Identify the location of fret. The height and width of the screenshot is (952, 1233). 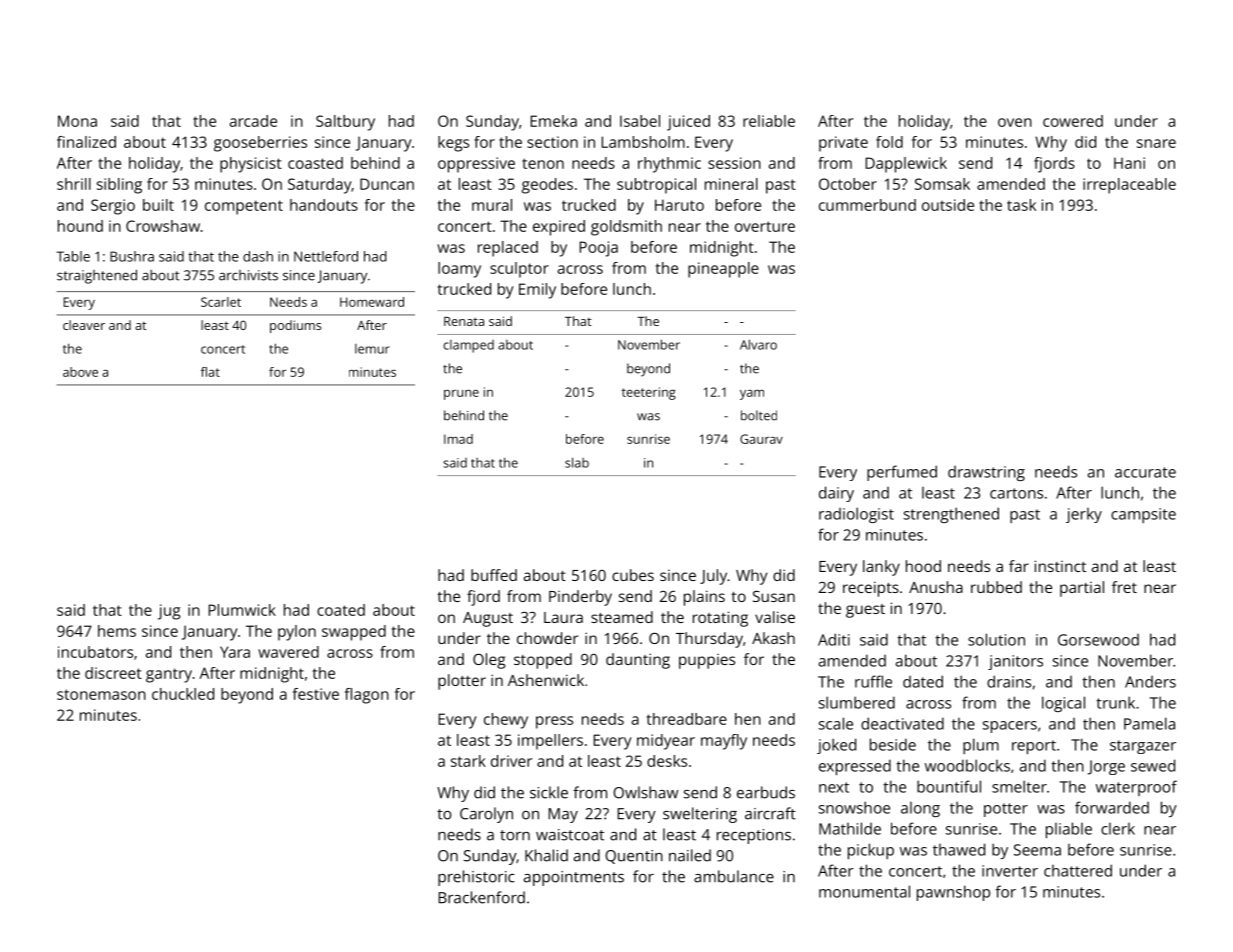
(1124, 587).
